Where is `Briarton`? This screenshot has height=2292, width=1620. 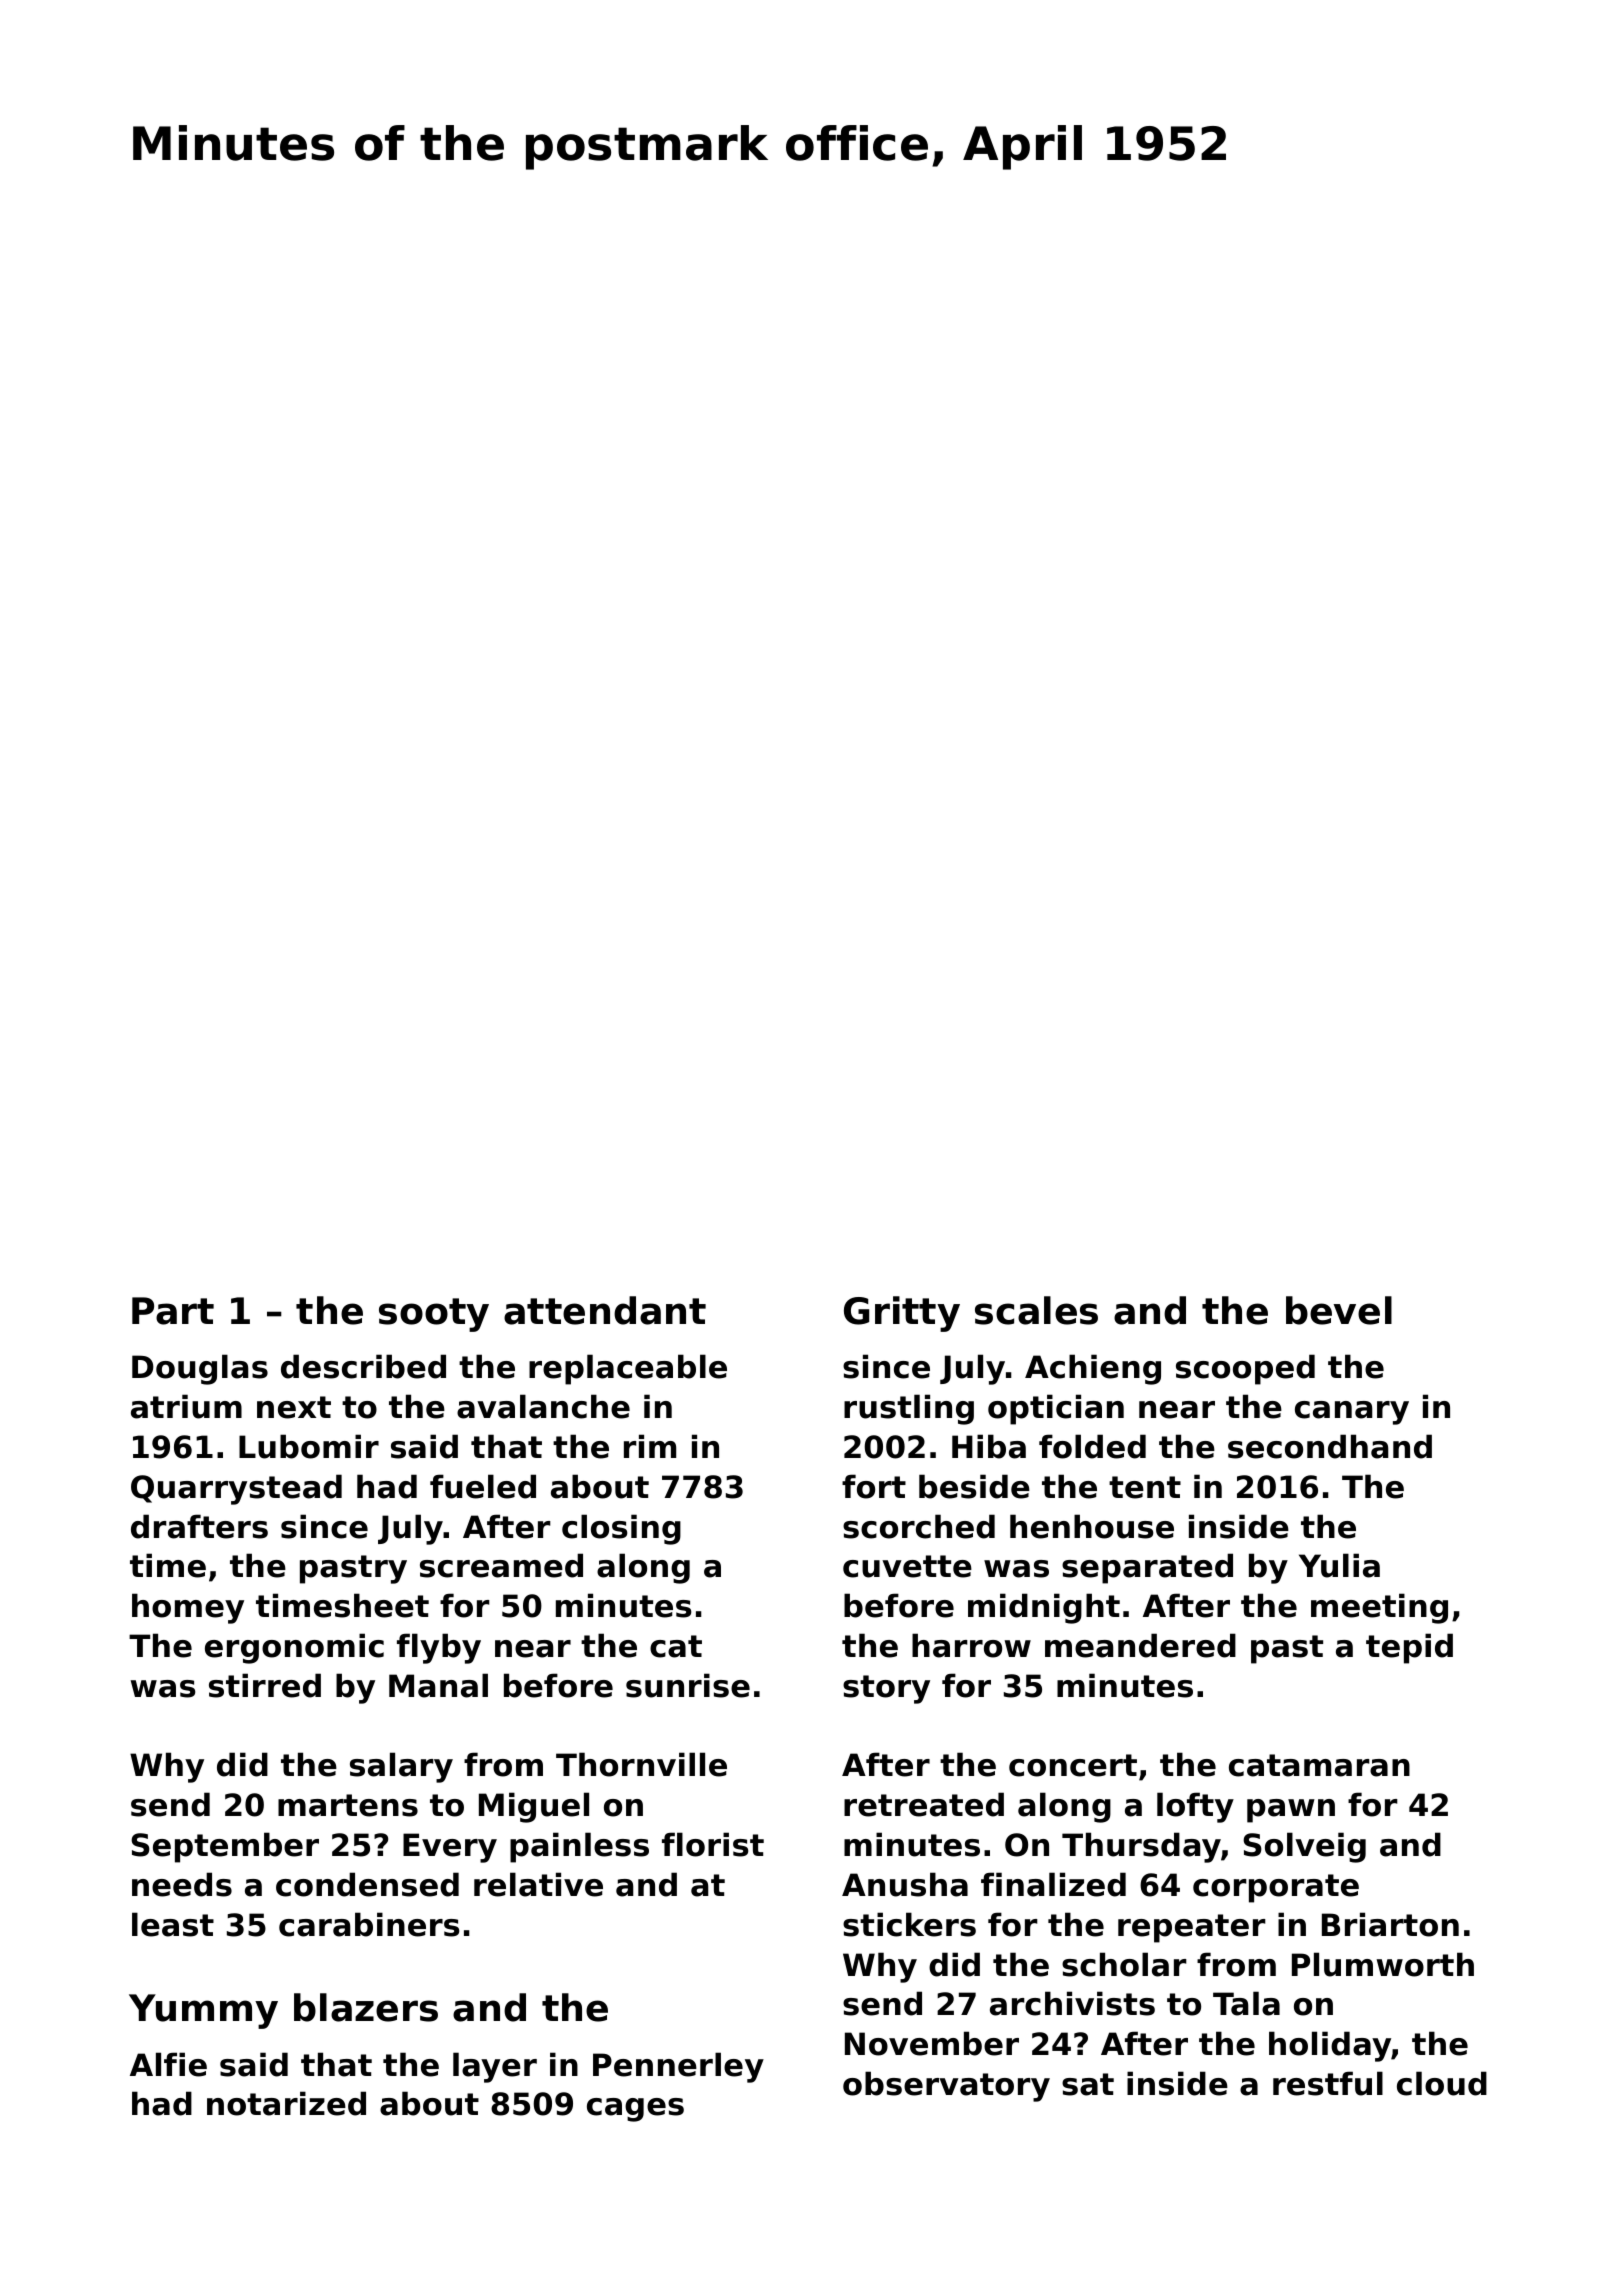
Briarton is located at coordinates (1390, 1924).
